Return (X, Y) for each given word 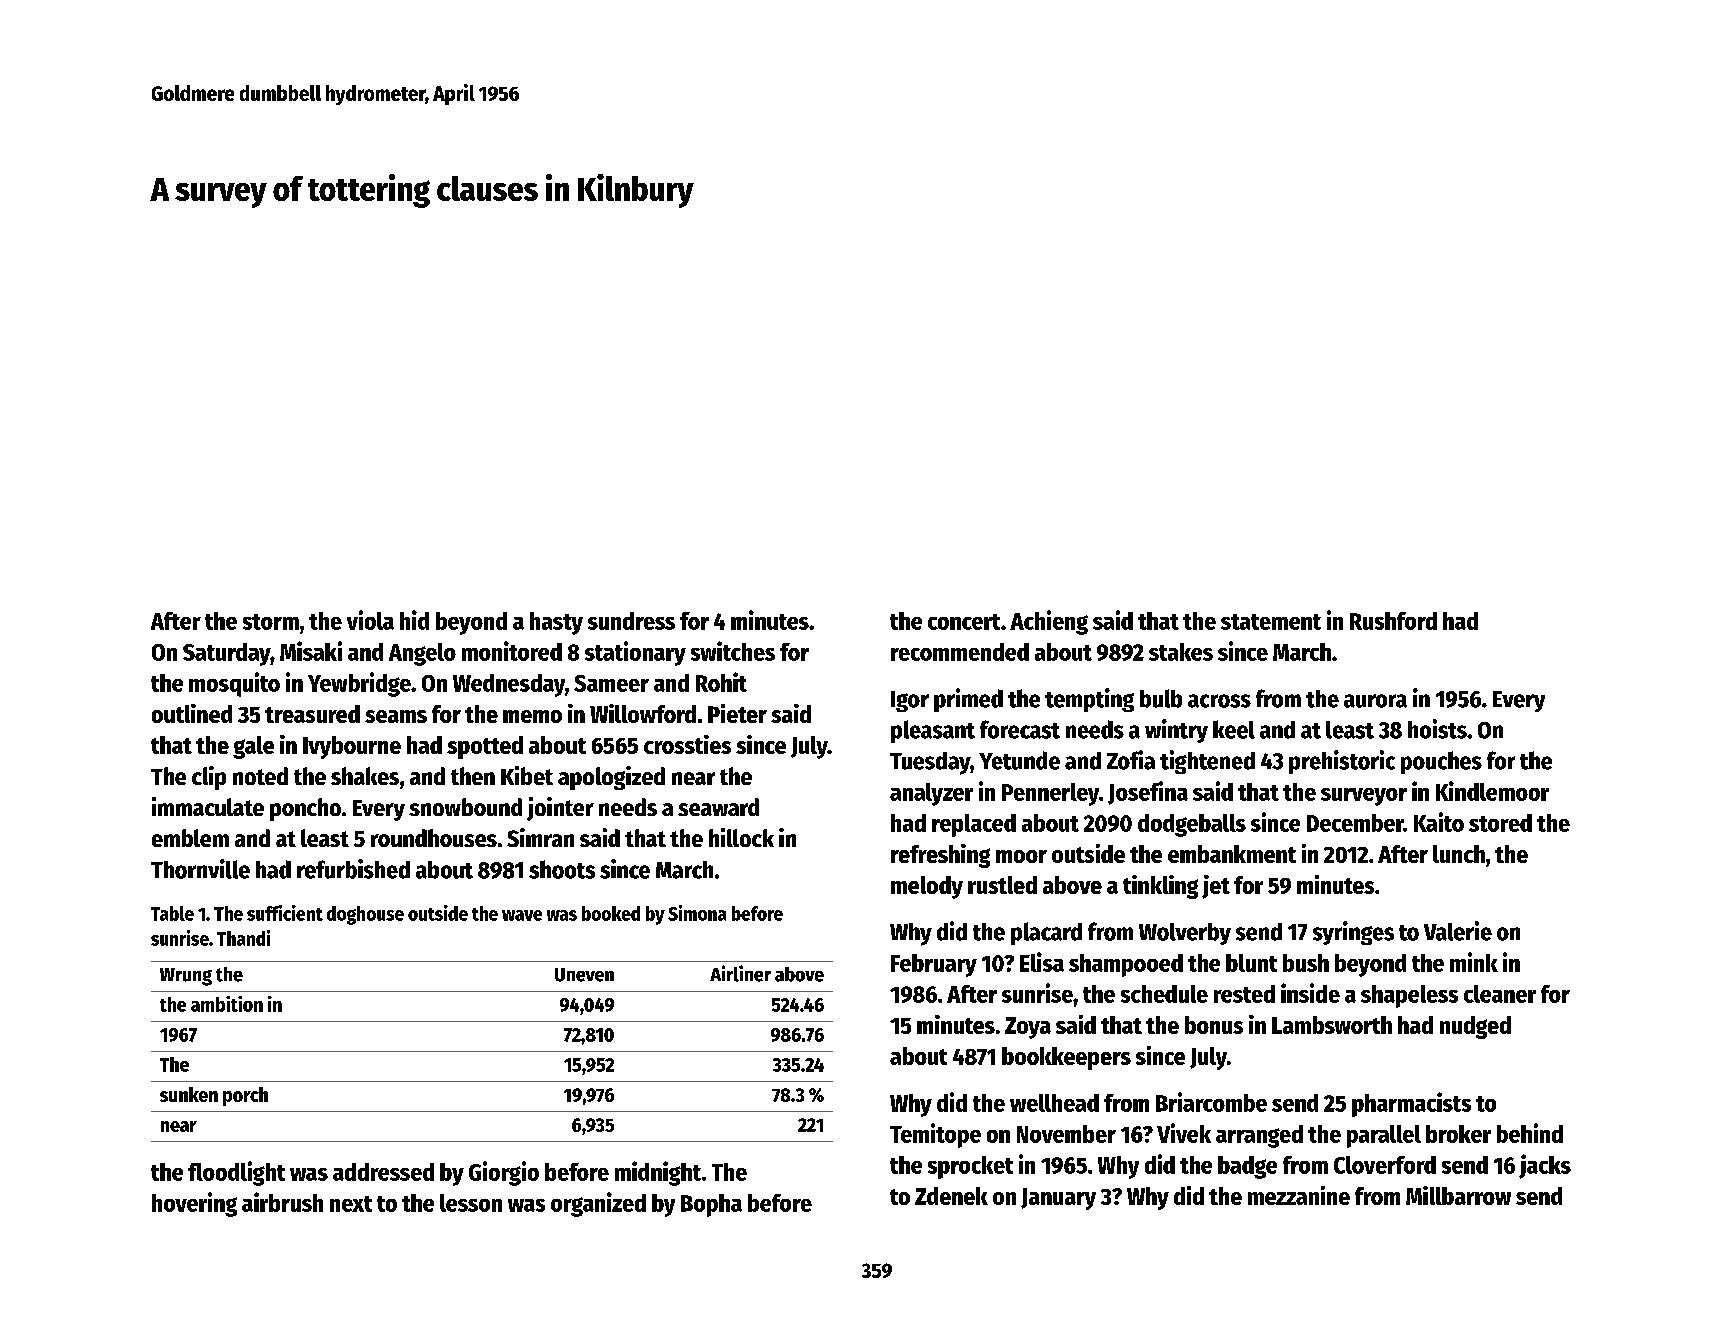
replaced (974, 825)
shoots (562, 869)
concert (964, 622)
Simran (540, 837)
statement (1271, 622)
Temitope (935, 1135)
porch (245, 1096)
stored (1500, 823)
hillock (741, 837)
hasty (556, 623)
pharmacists (1411, 1104)
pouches (1441, 762)
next (351, 1204)
